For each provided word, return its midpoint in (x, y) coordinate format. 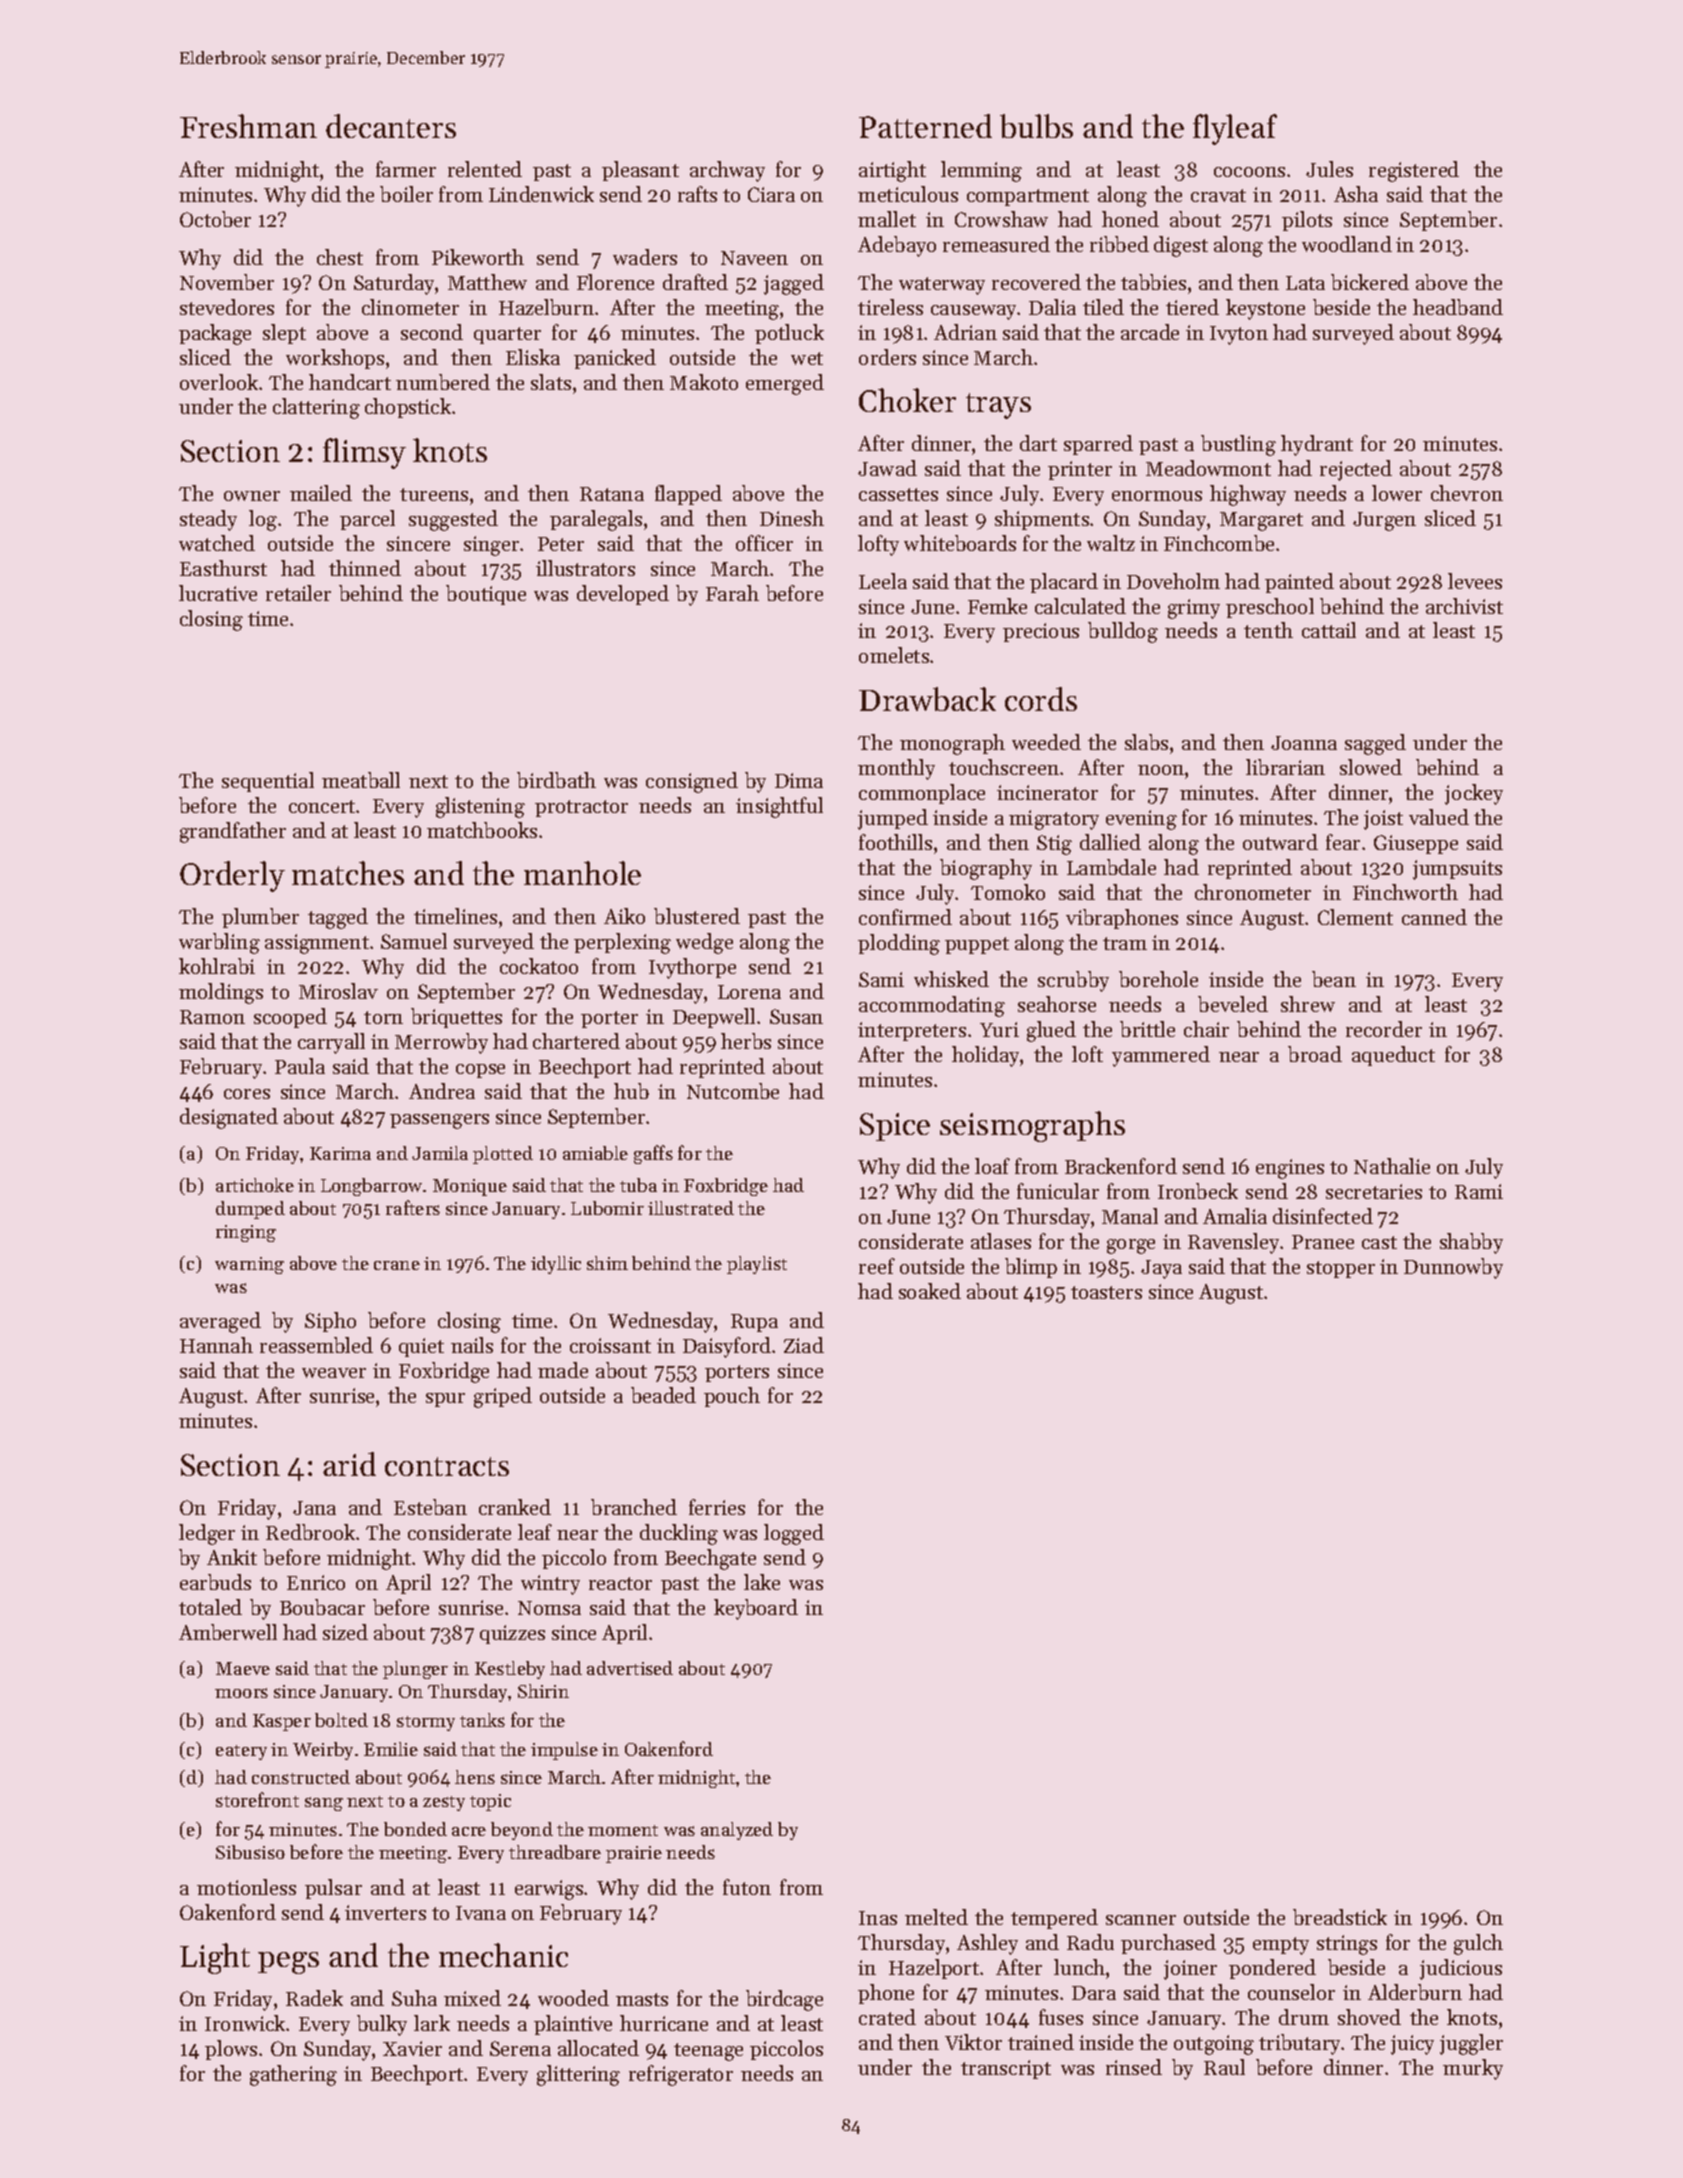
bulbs (1036, 126)
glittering (578, 2075)
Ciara (771, 194)
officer (764, 543)
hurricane (664, 2023)
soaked (930, 1291)
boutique (486, 595)
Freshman (248, 126)
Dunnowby (1453, 1268)
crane (397, 1265)
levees (1475, 581)
